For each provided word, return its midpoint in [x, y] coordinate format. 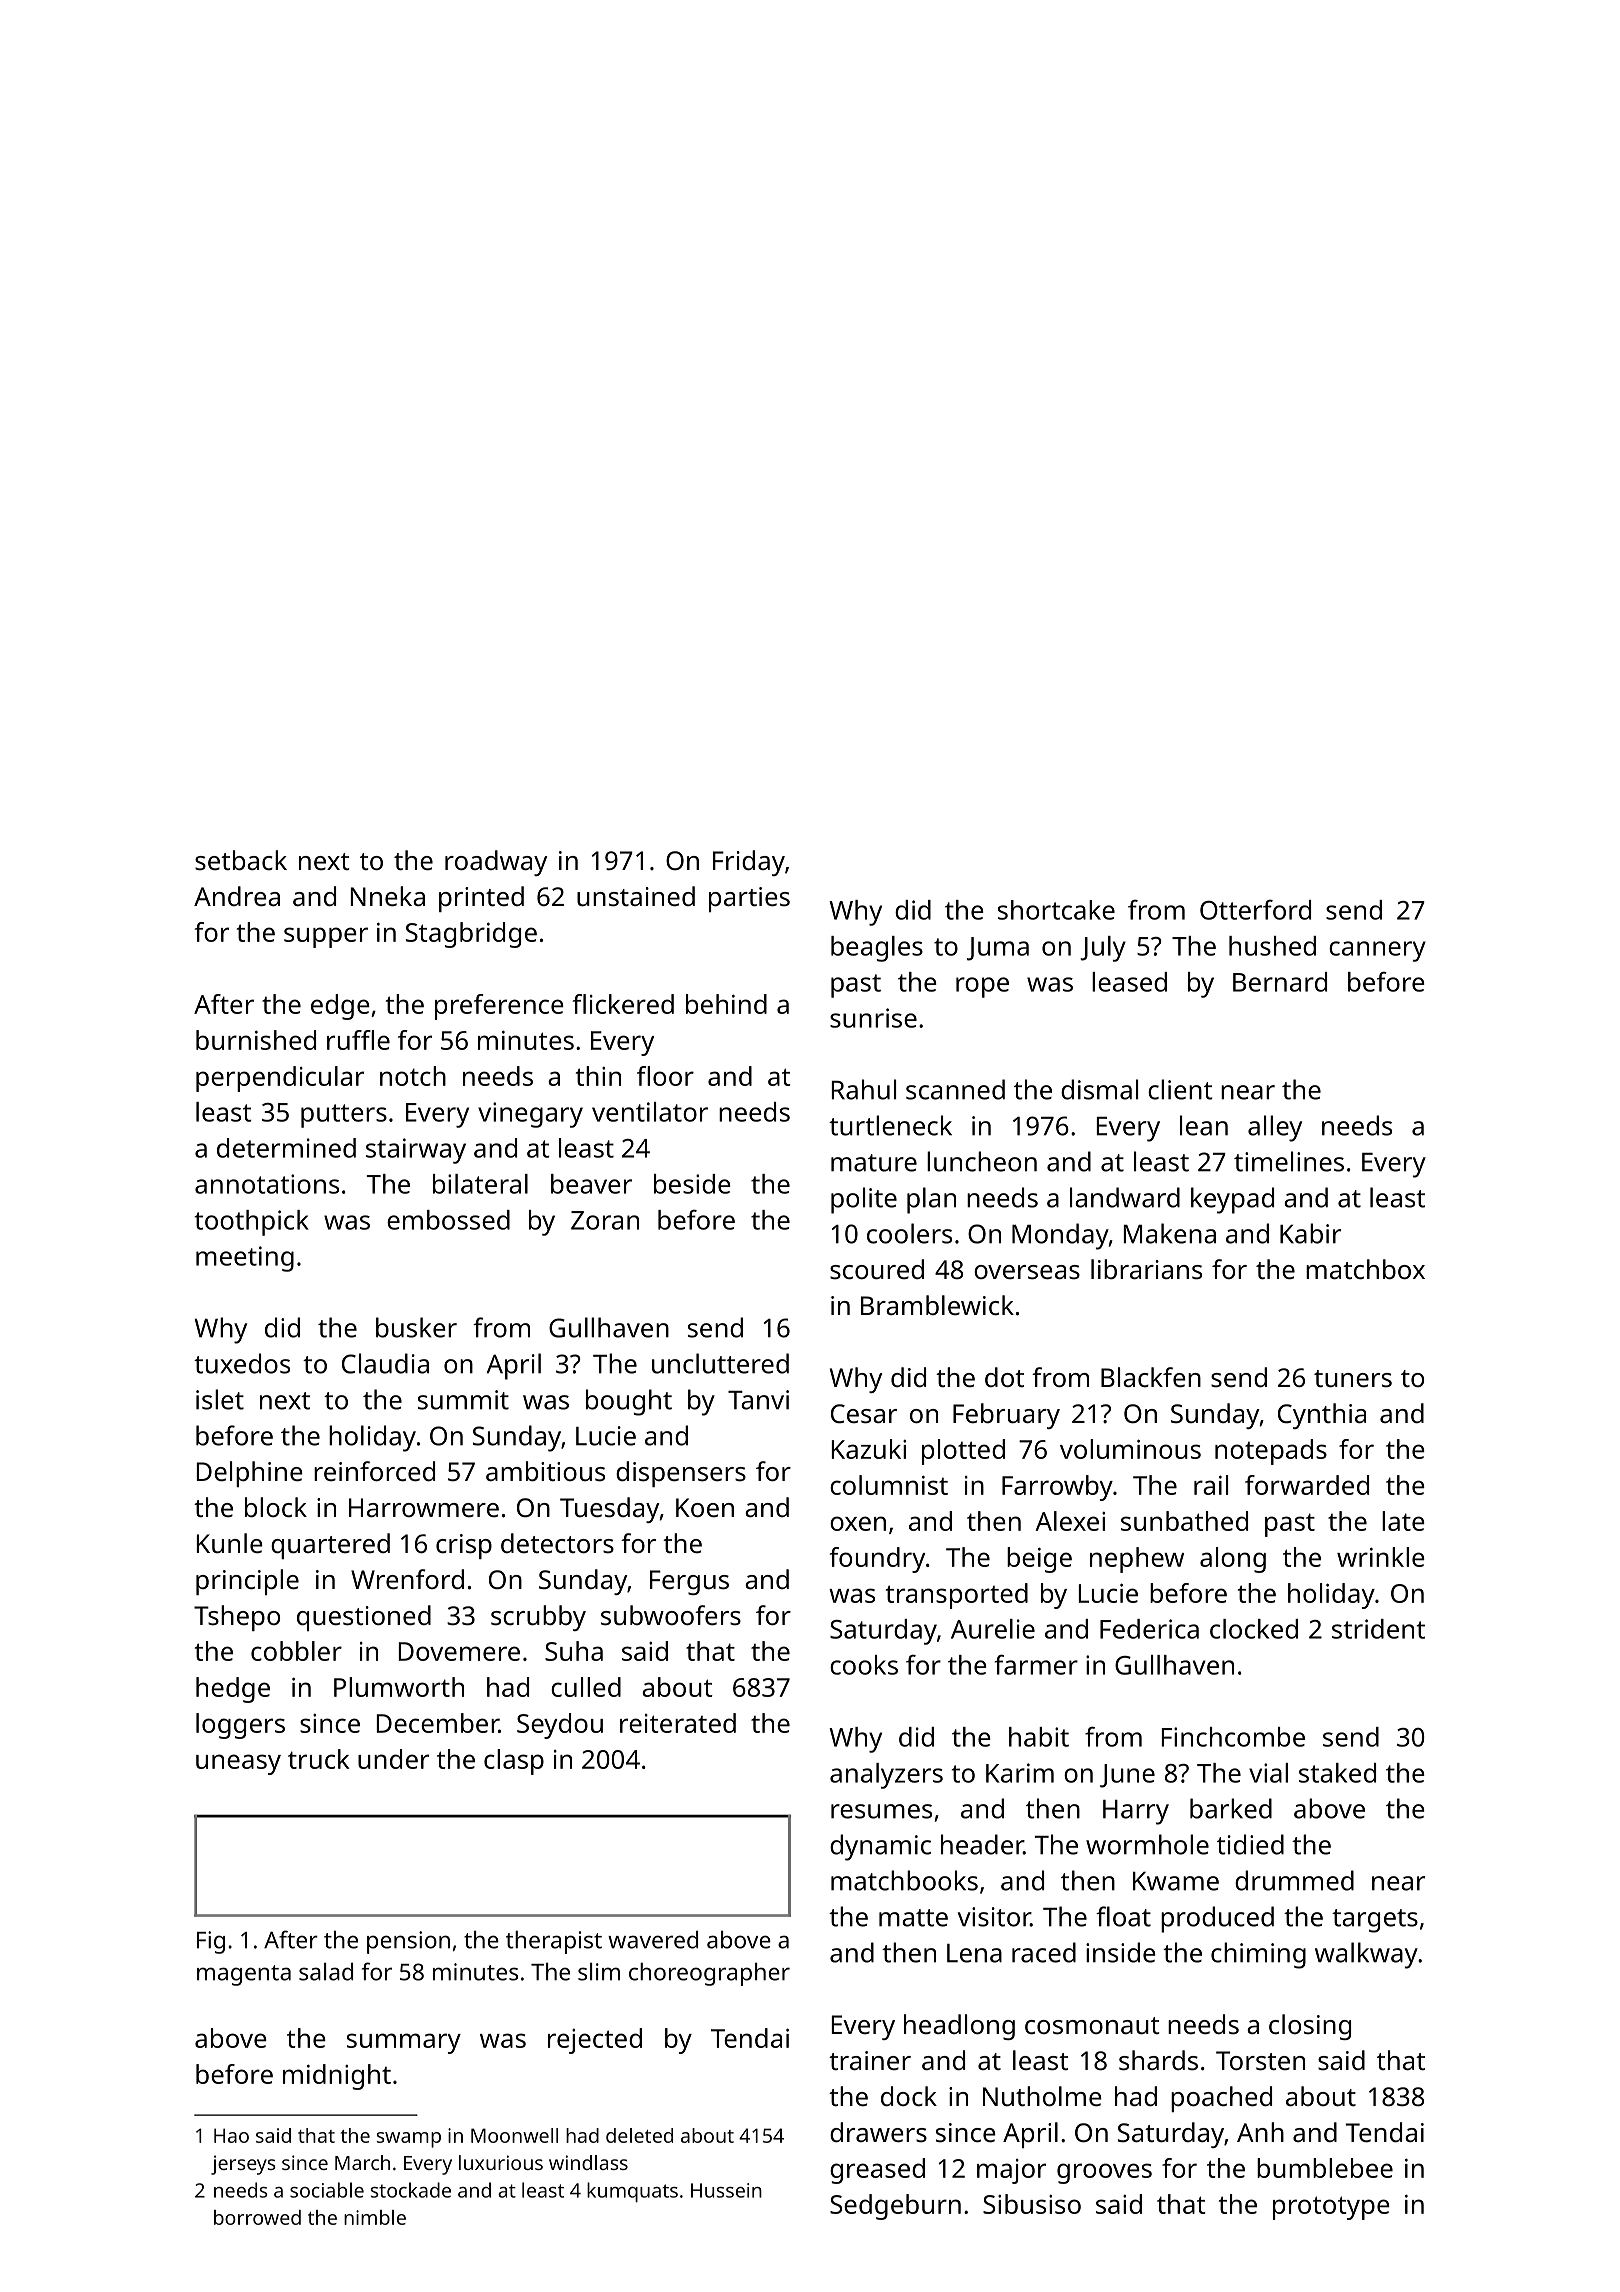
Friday [749, 863]
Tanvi [758, 1400]
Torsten [1260, 2061]
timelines [1289, 1161]
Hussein [726, 2190]
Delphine [250, 1474]
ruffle [358, 1040]
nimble [375, 2217]
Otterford [1255, 910]
